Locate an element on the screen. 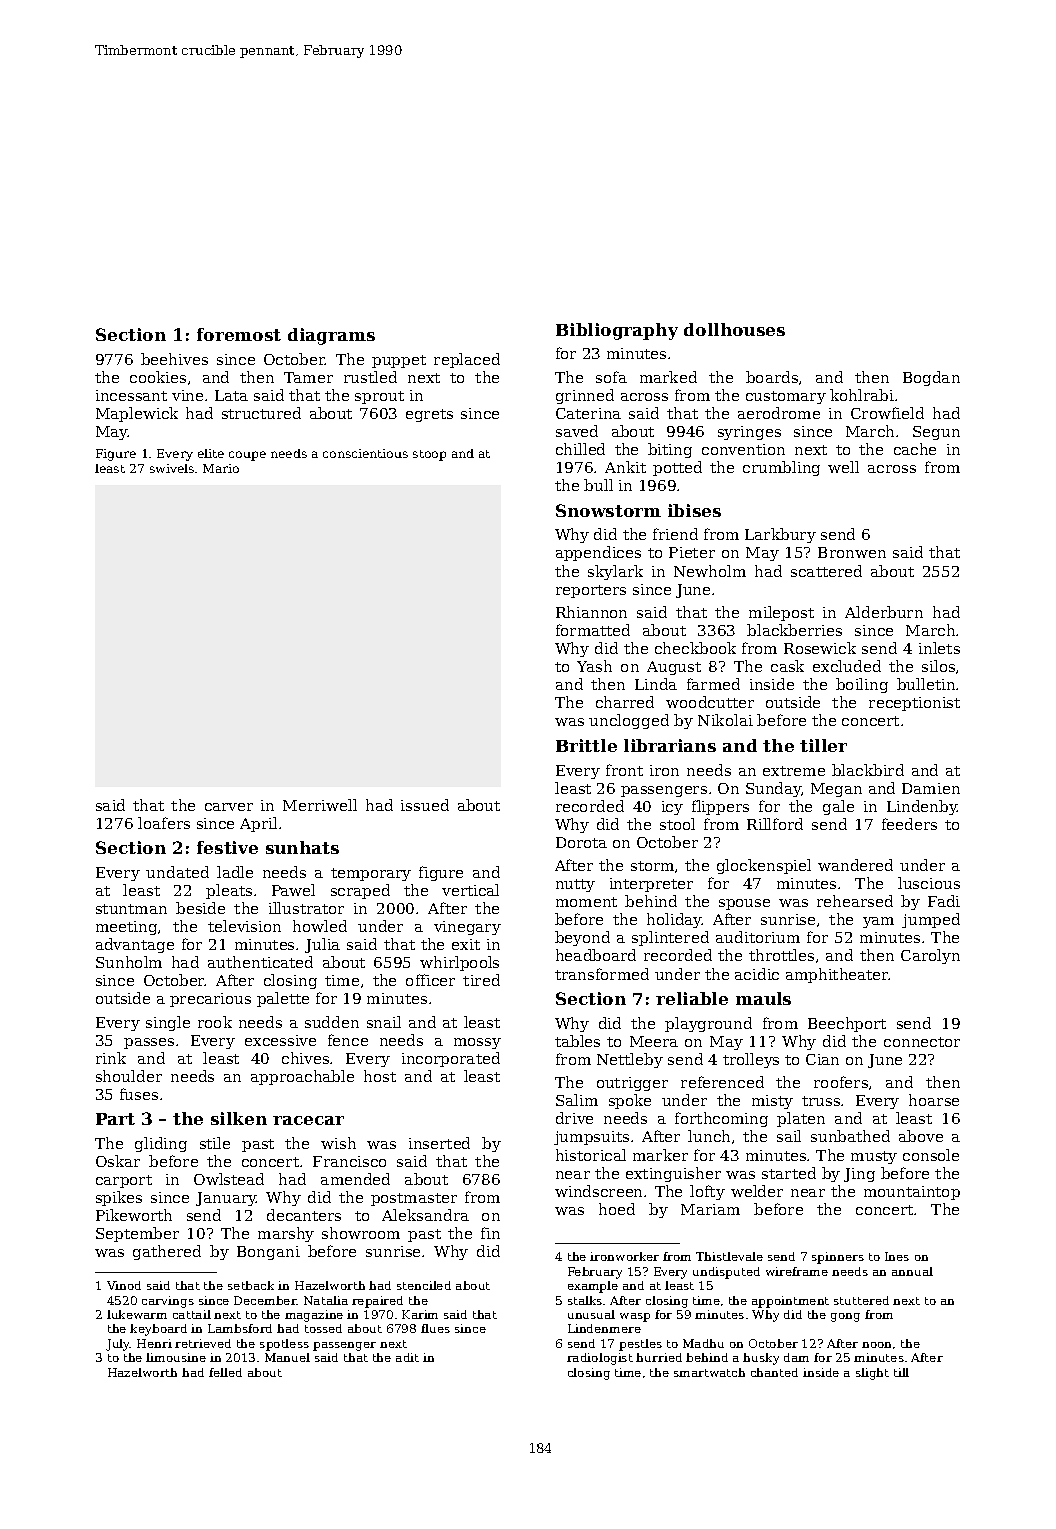 The height and width of the screenshot is (1529, 1056). carver is located at coordinates (229, 807).
